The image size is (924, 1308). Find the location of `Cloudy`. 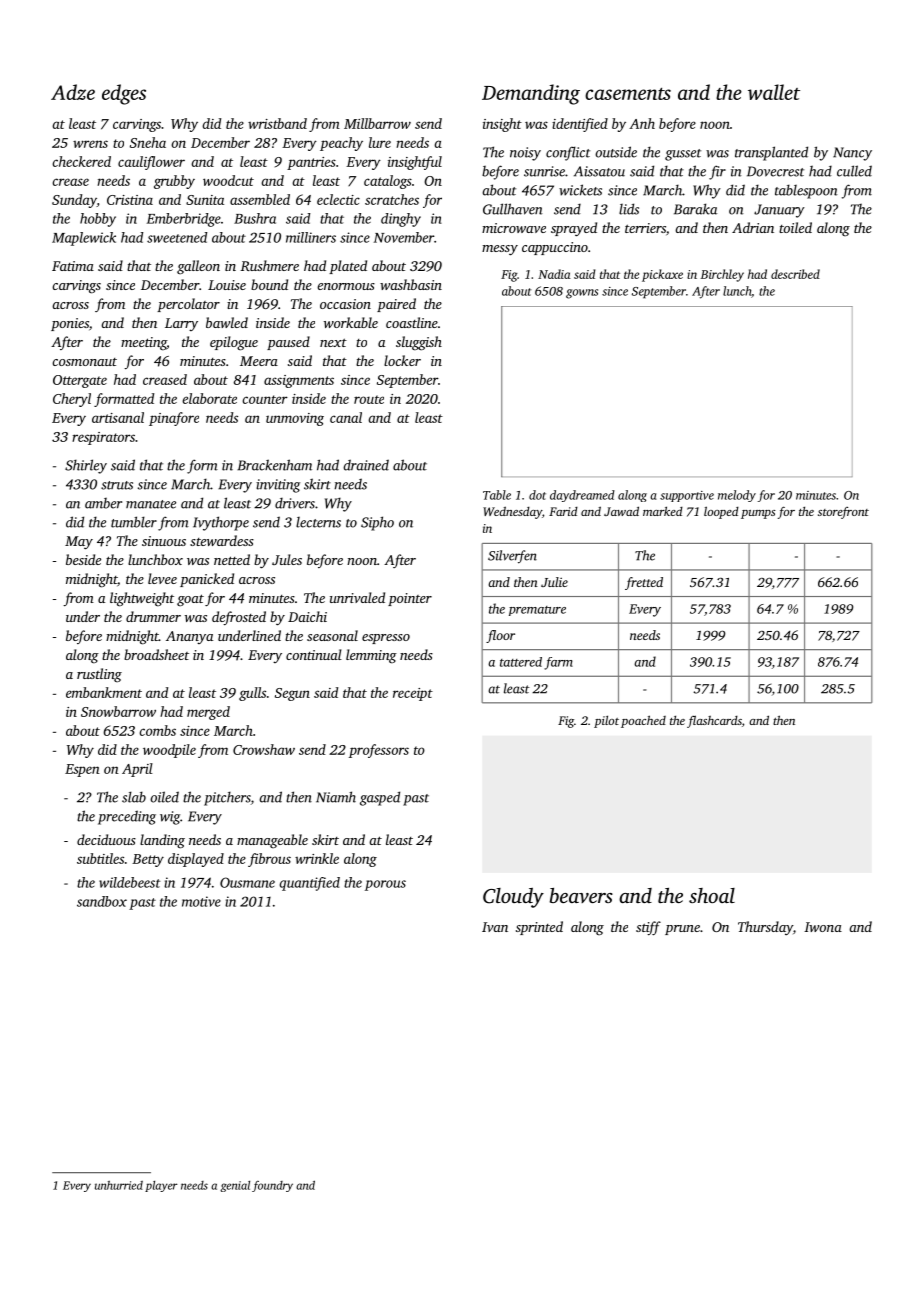

Cloudy is located at coordinates (513, 898).
